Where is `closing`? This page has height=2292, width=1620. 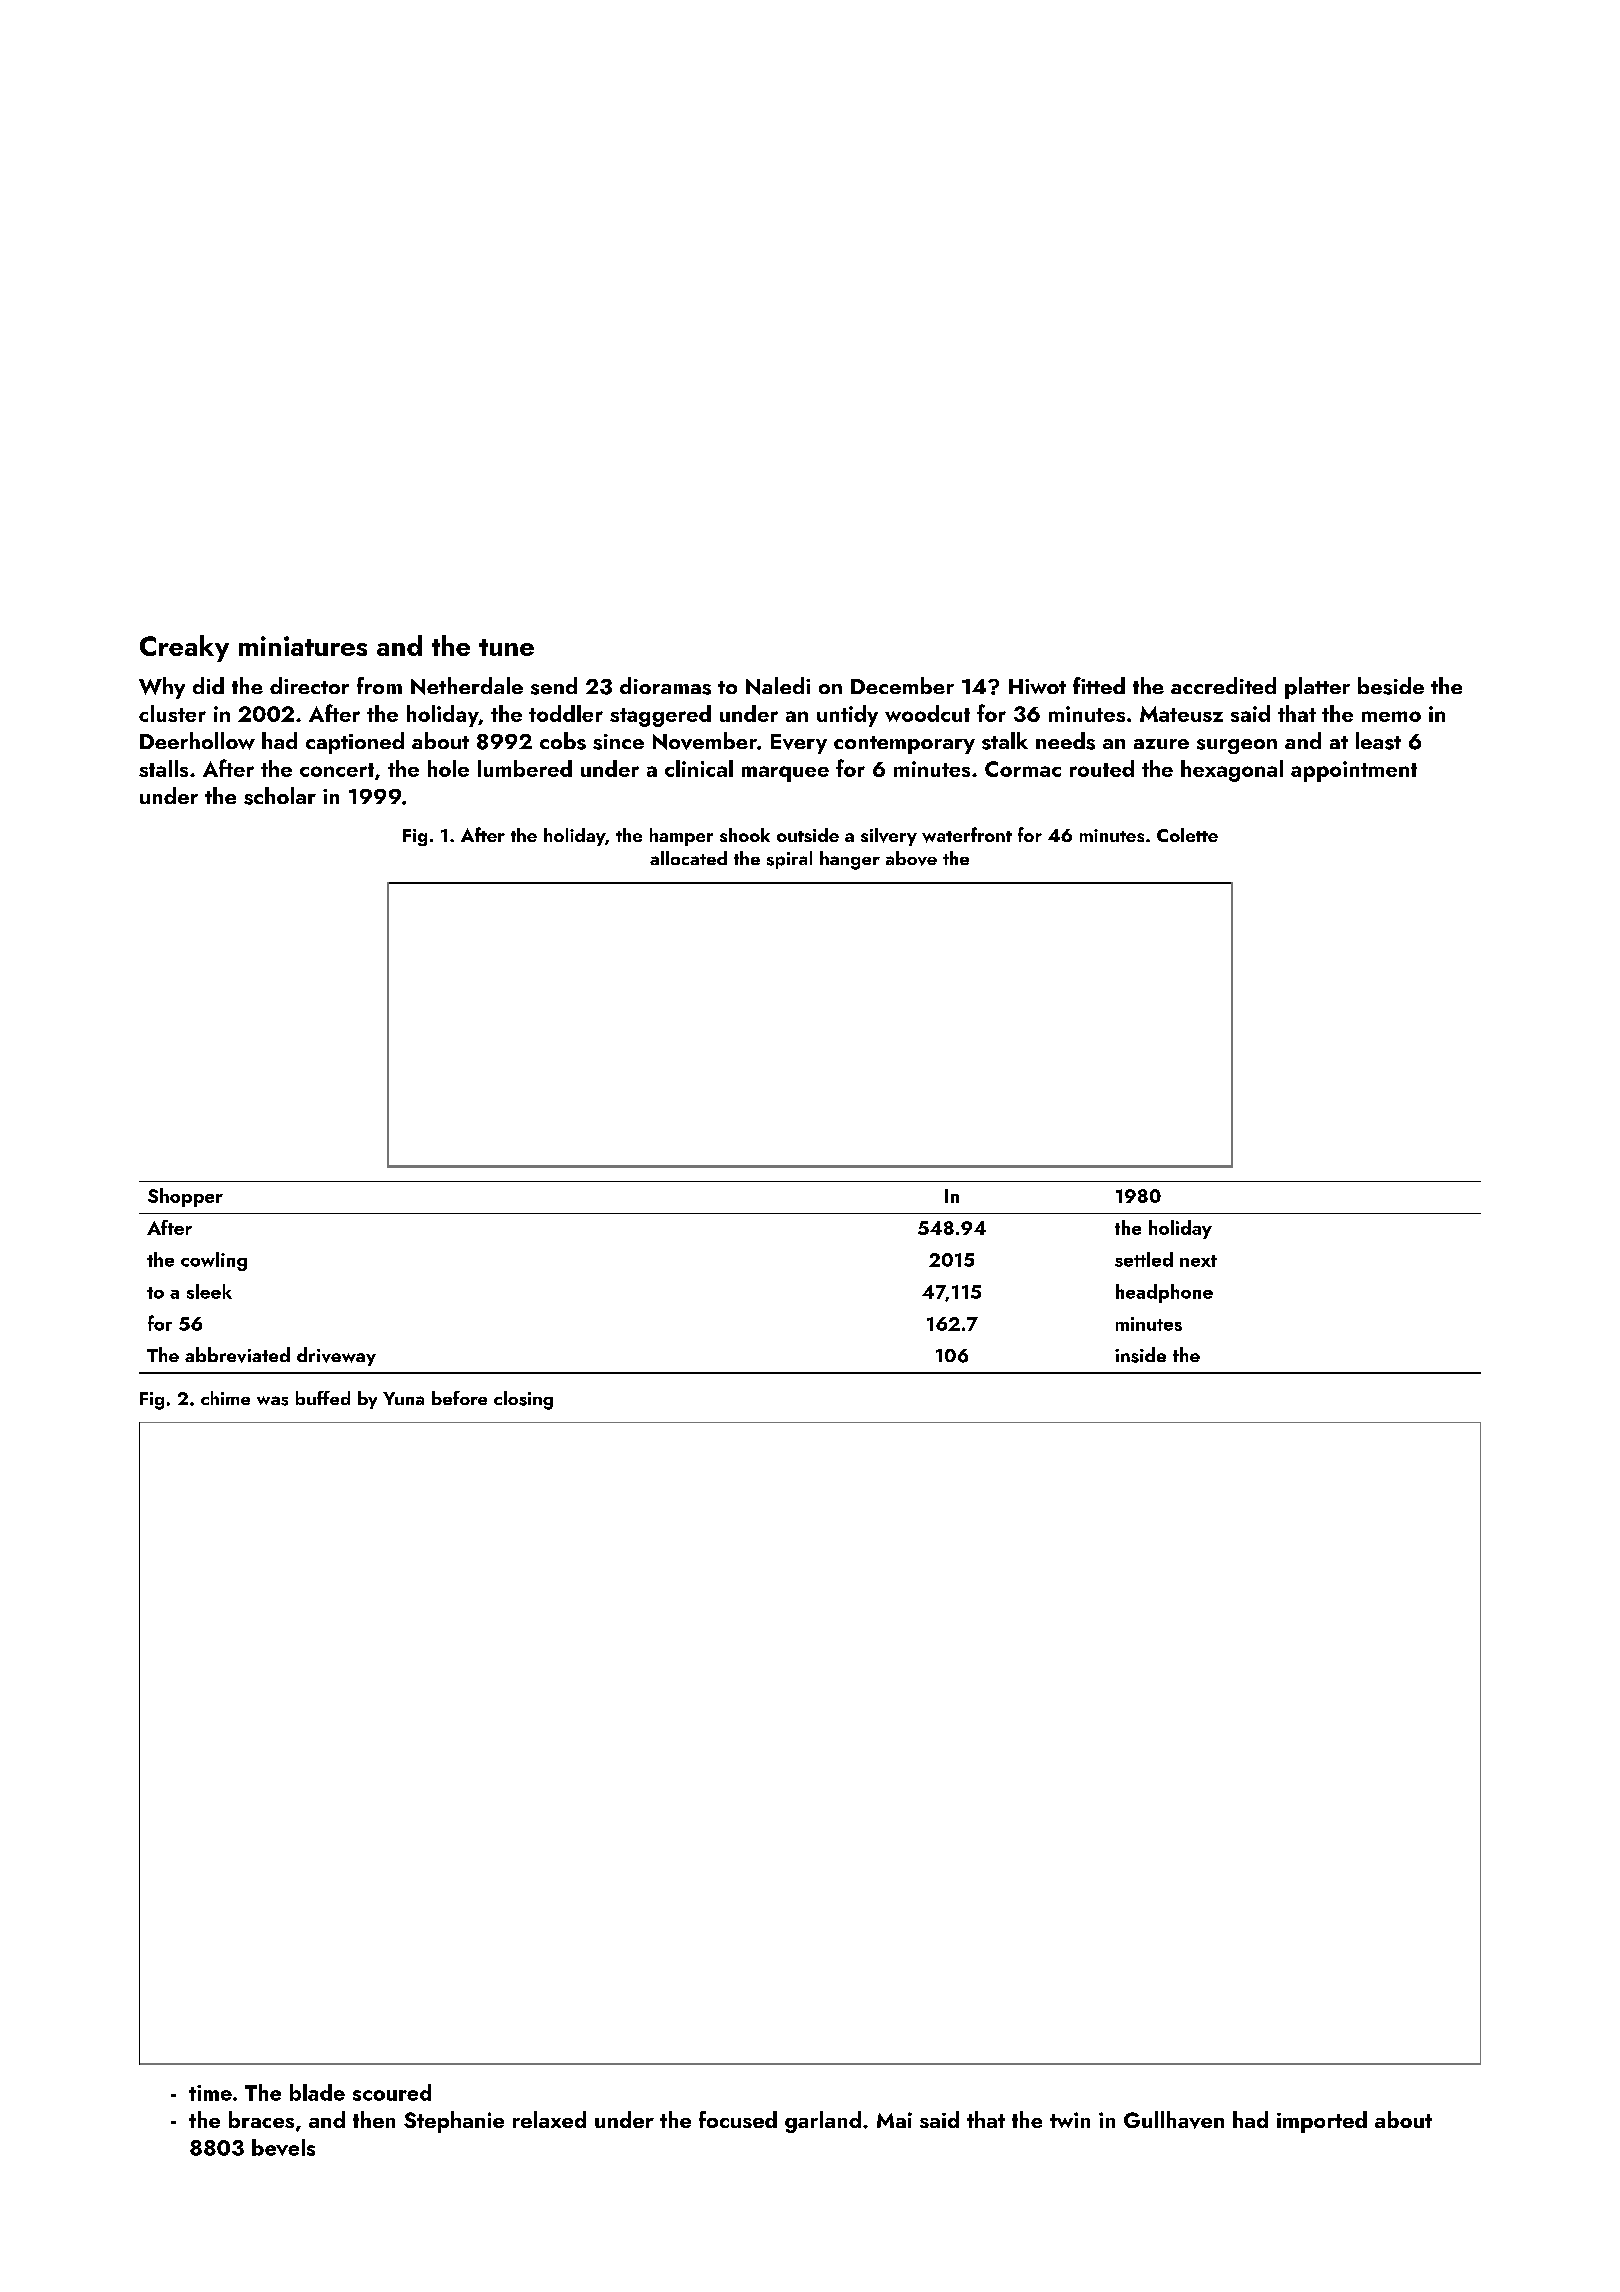 closing is located at coordinates (523, 1400).
